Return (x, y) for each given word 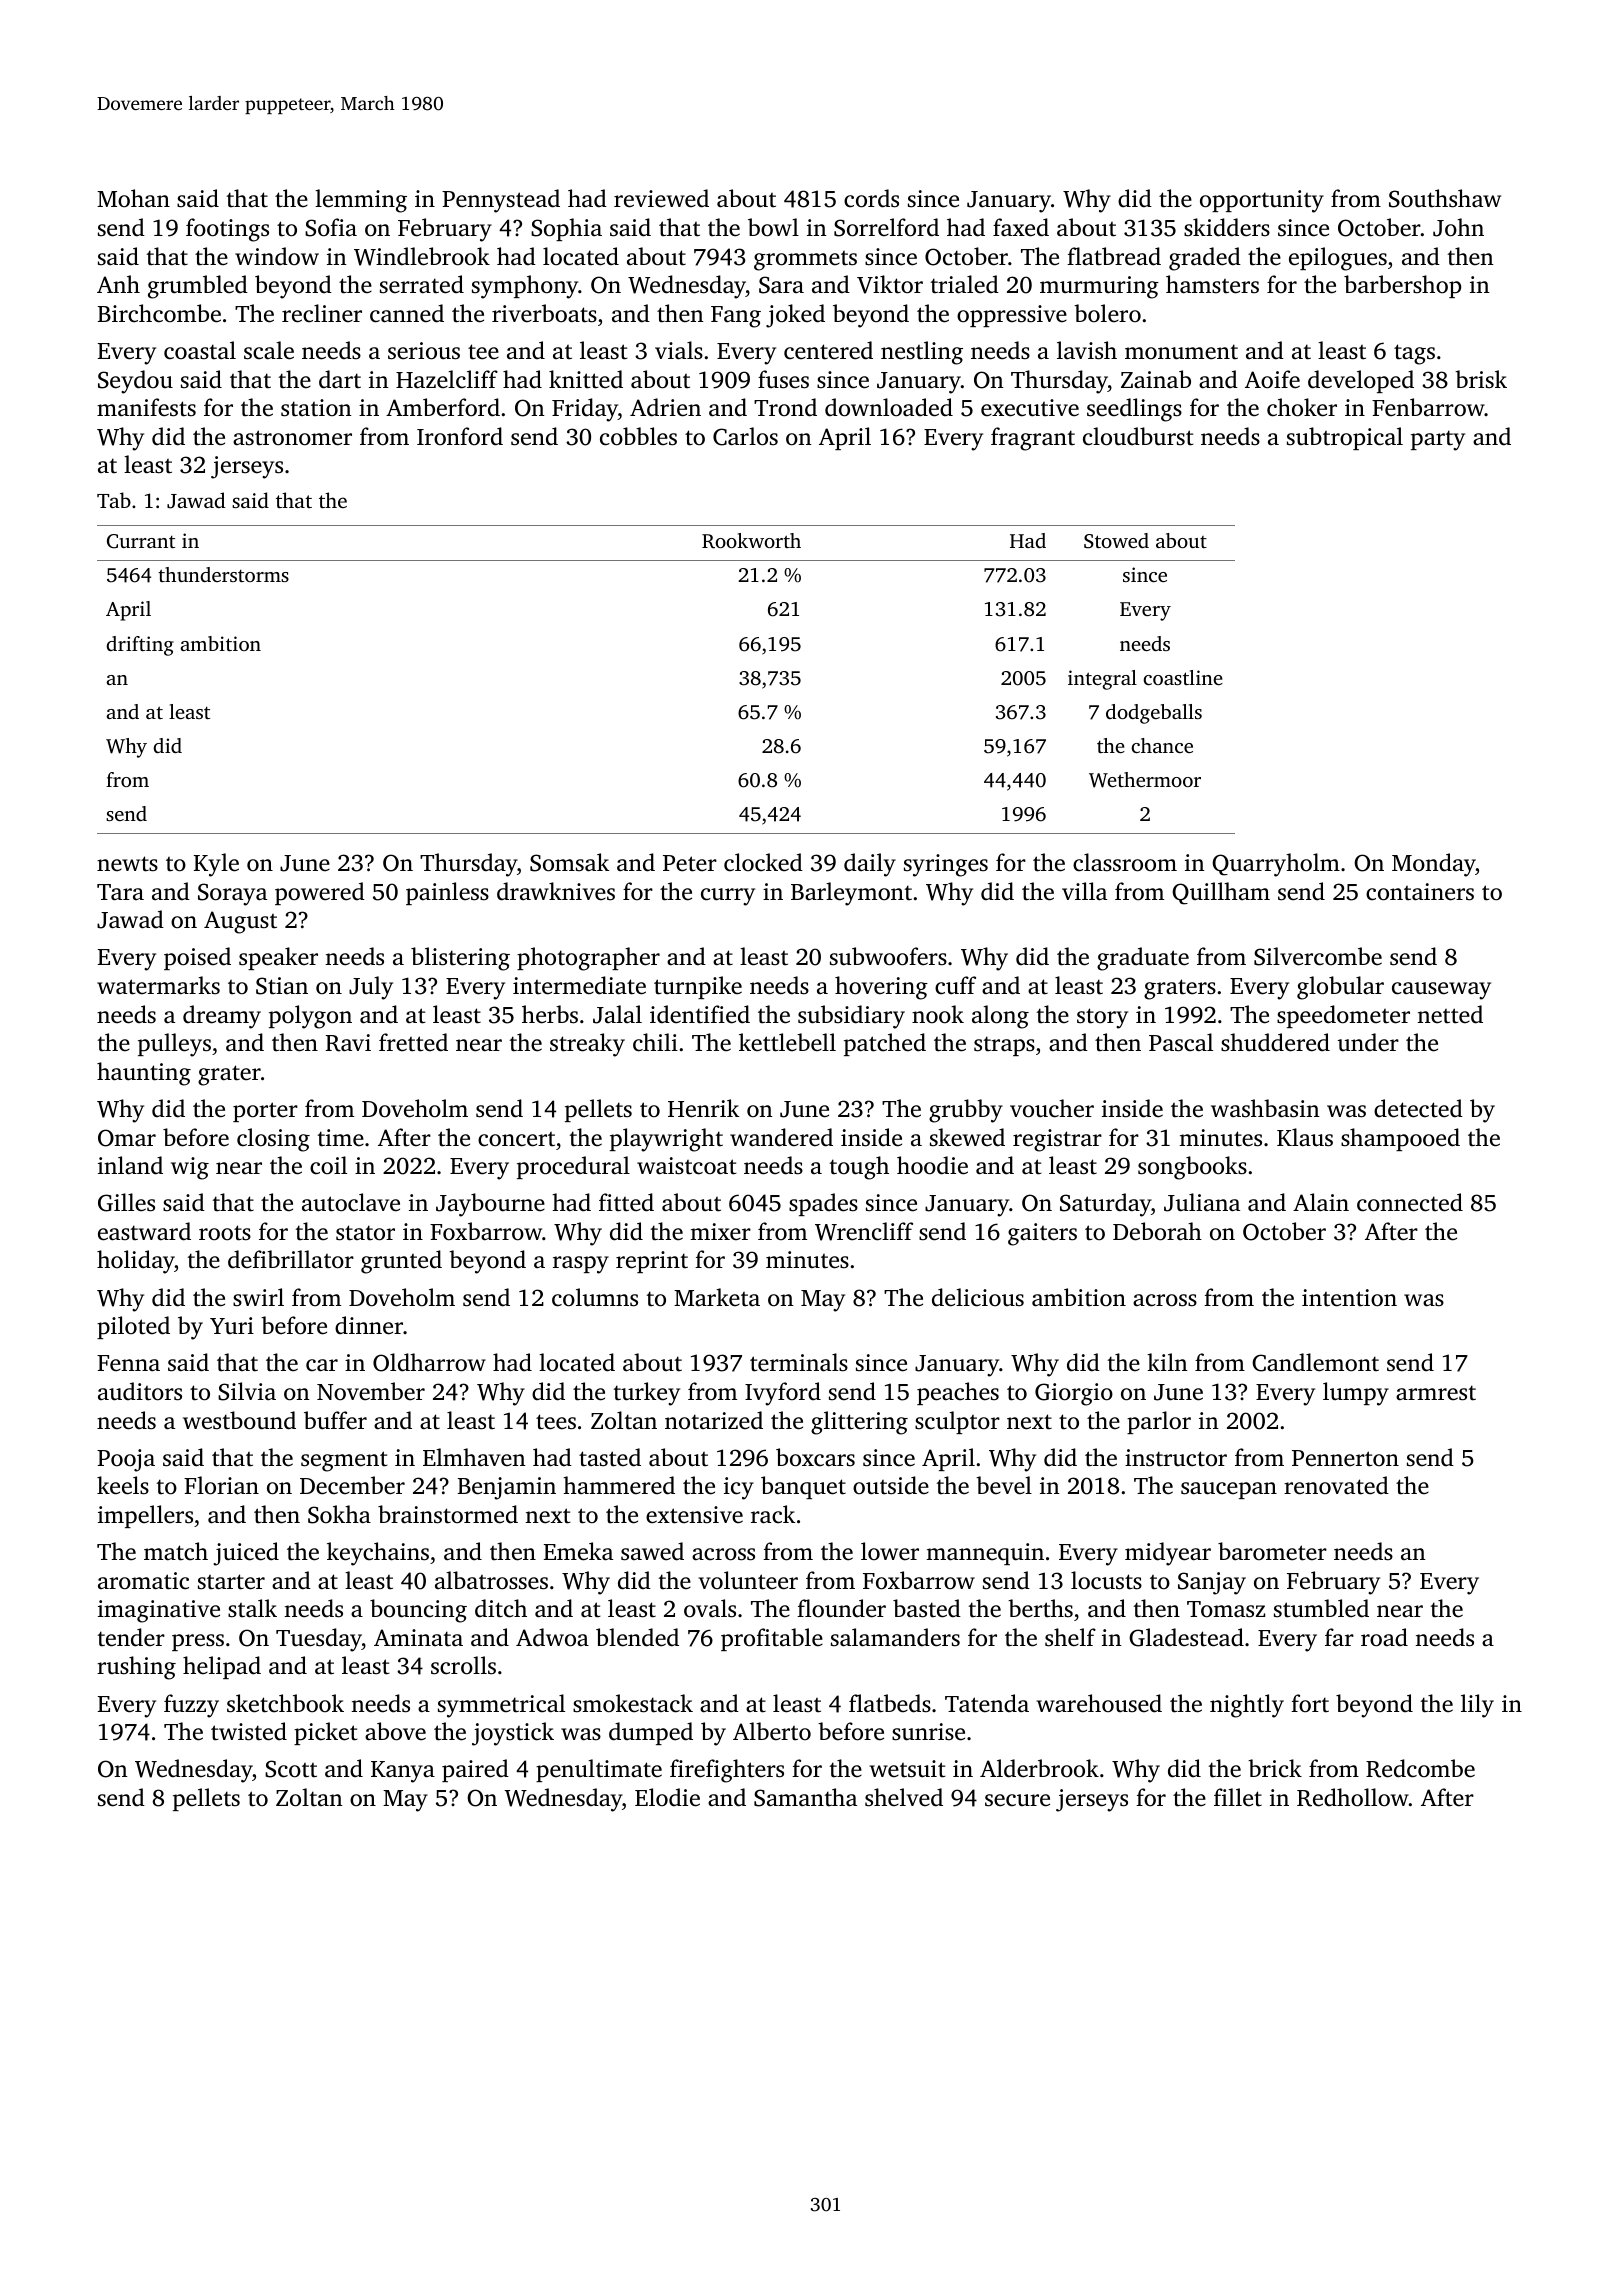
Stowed (1116, 541)
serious (424, 351)
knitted (586, 379)
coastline (1183, 677)
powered (320, 893)
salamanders (895, 1637)
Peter (690, 863)
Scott (291, 1769)
